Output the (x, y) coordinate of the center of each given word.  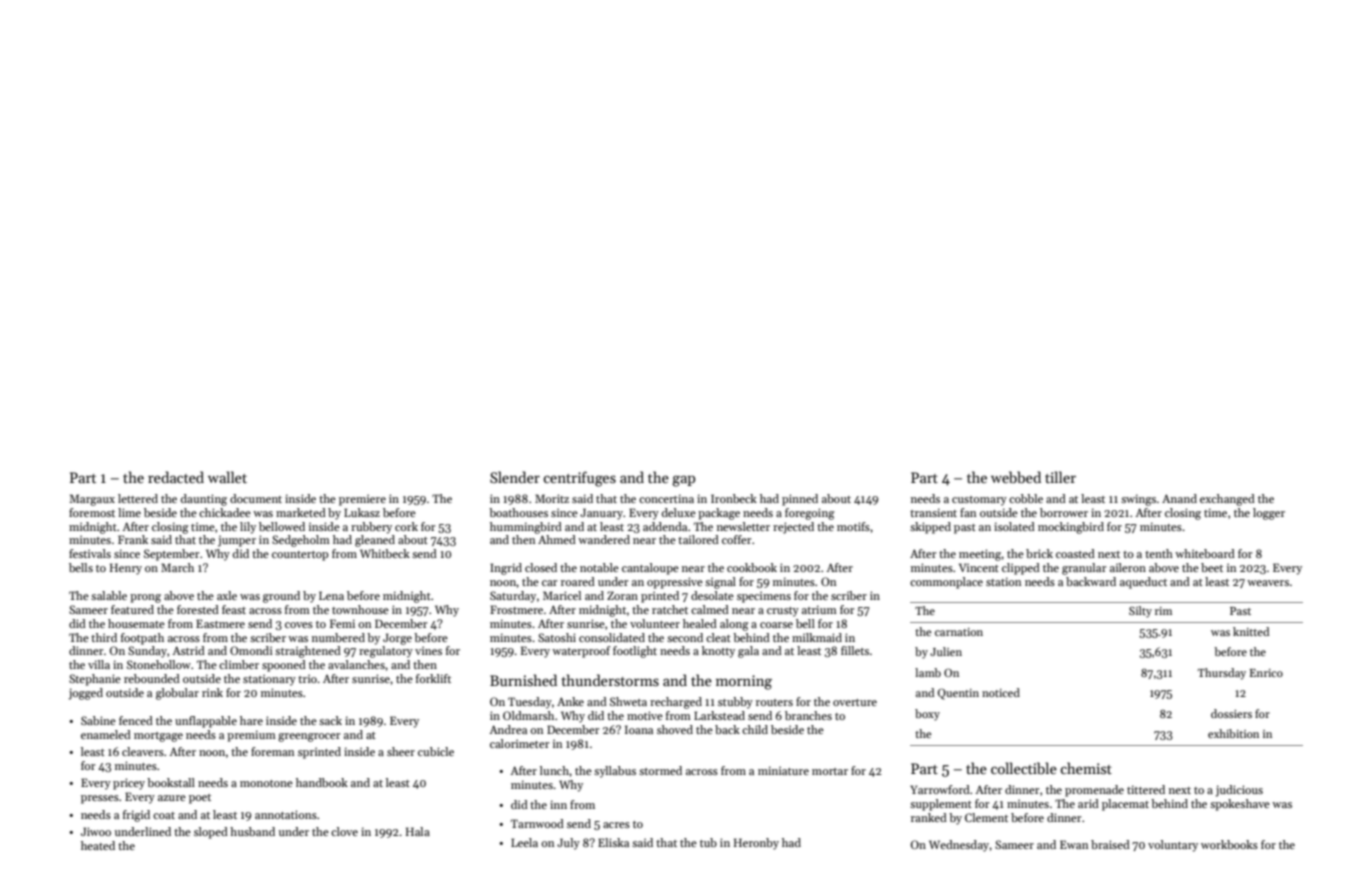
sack (330, 720)
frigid (136, 816)
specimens (764, 597)
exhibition (1233, 733)
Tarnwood (537, 823)
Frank (133, 539)
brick (1039, 553)
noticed (1001, 692)
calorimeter (519, 743)
